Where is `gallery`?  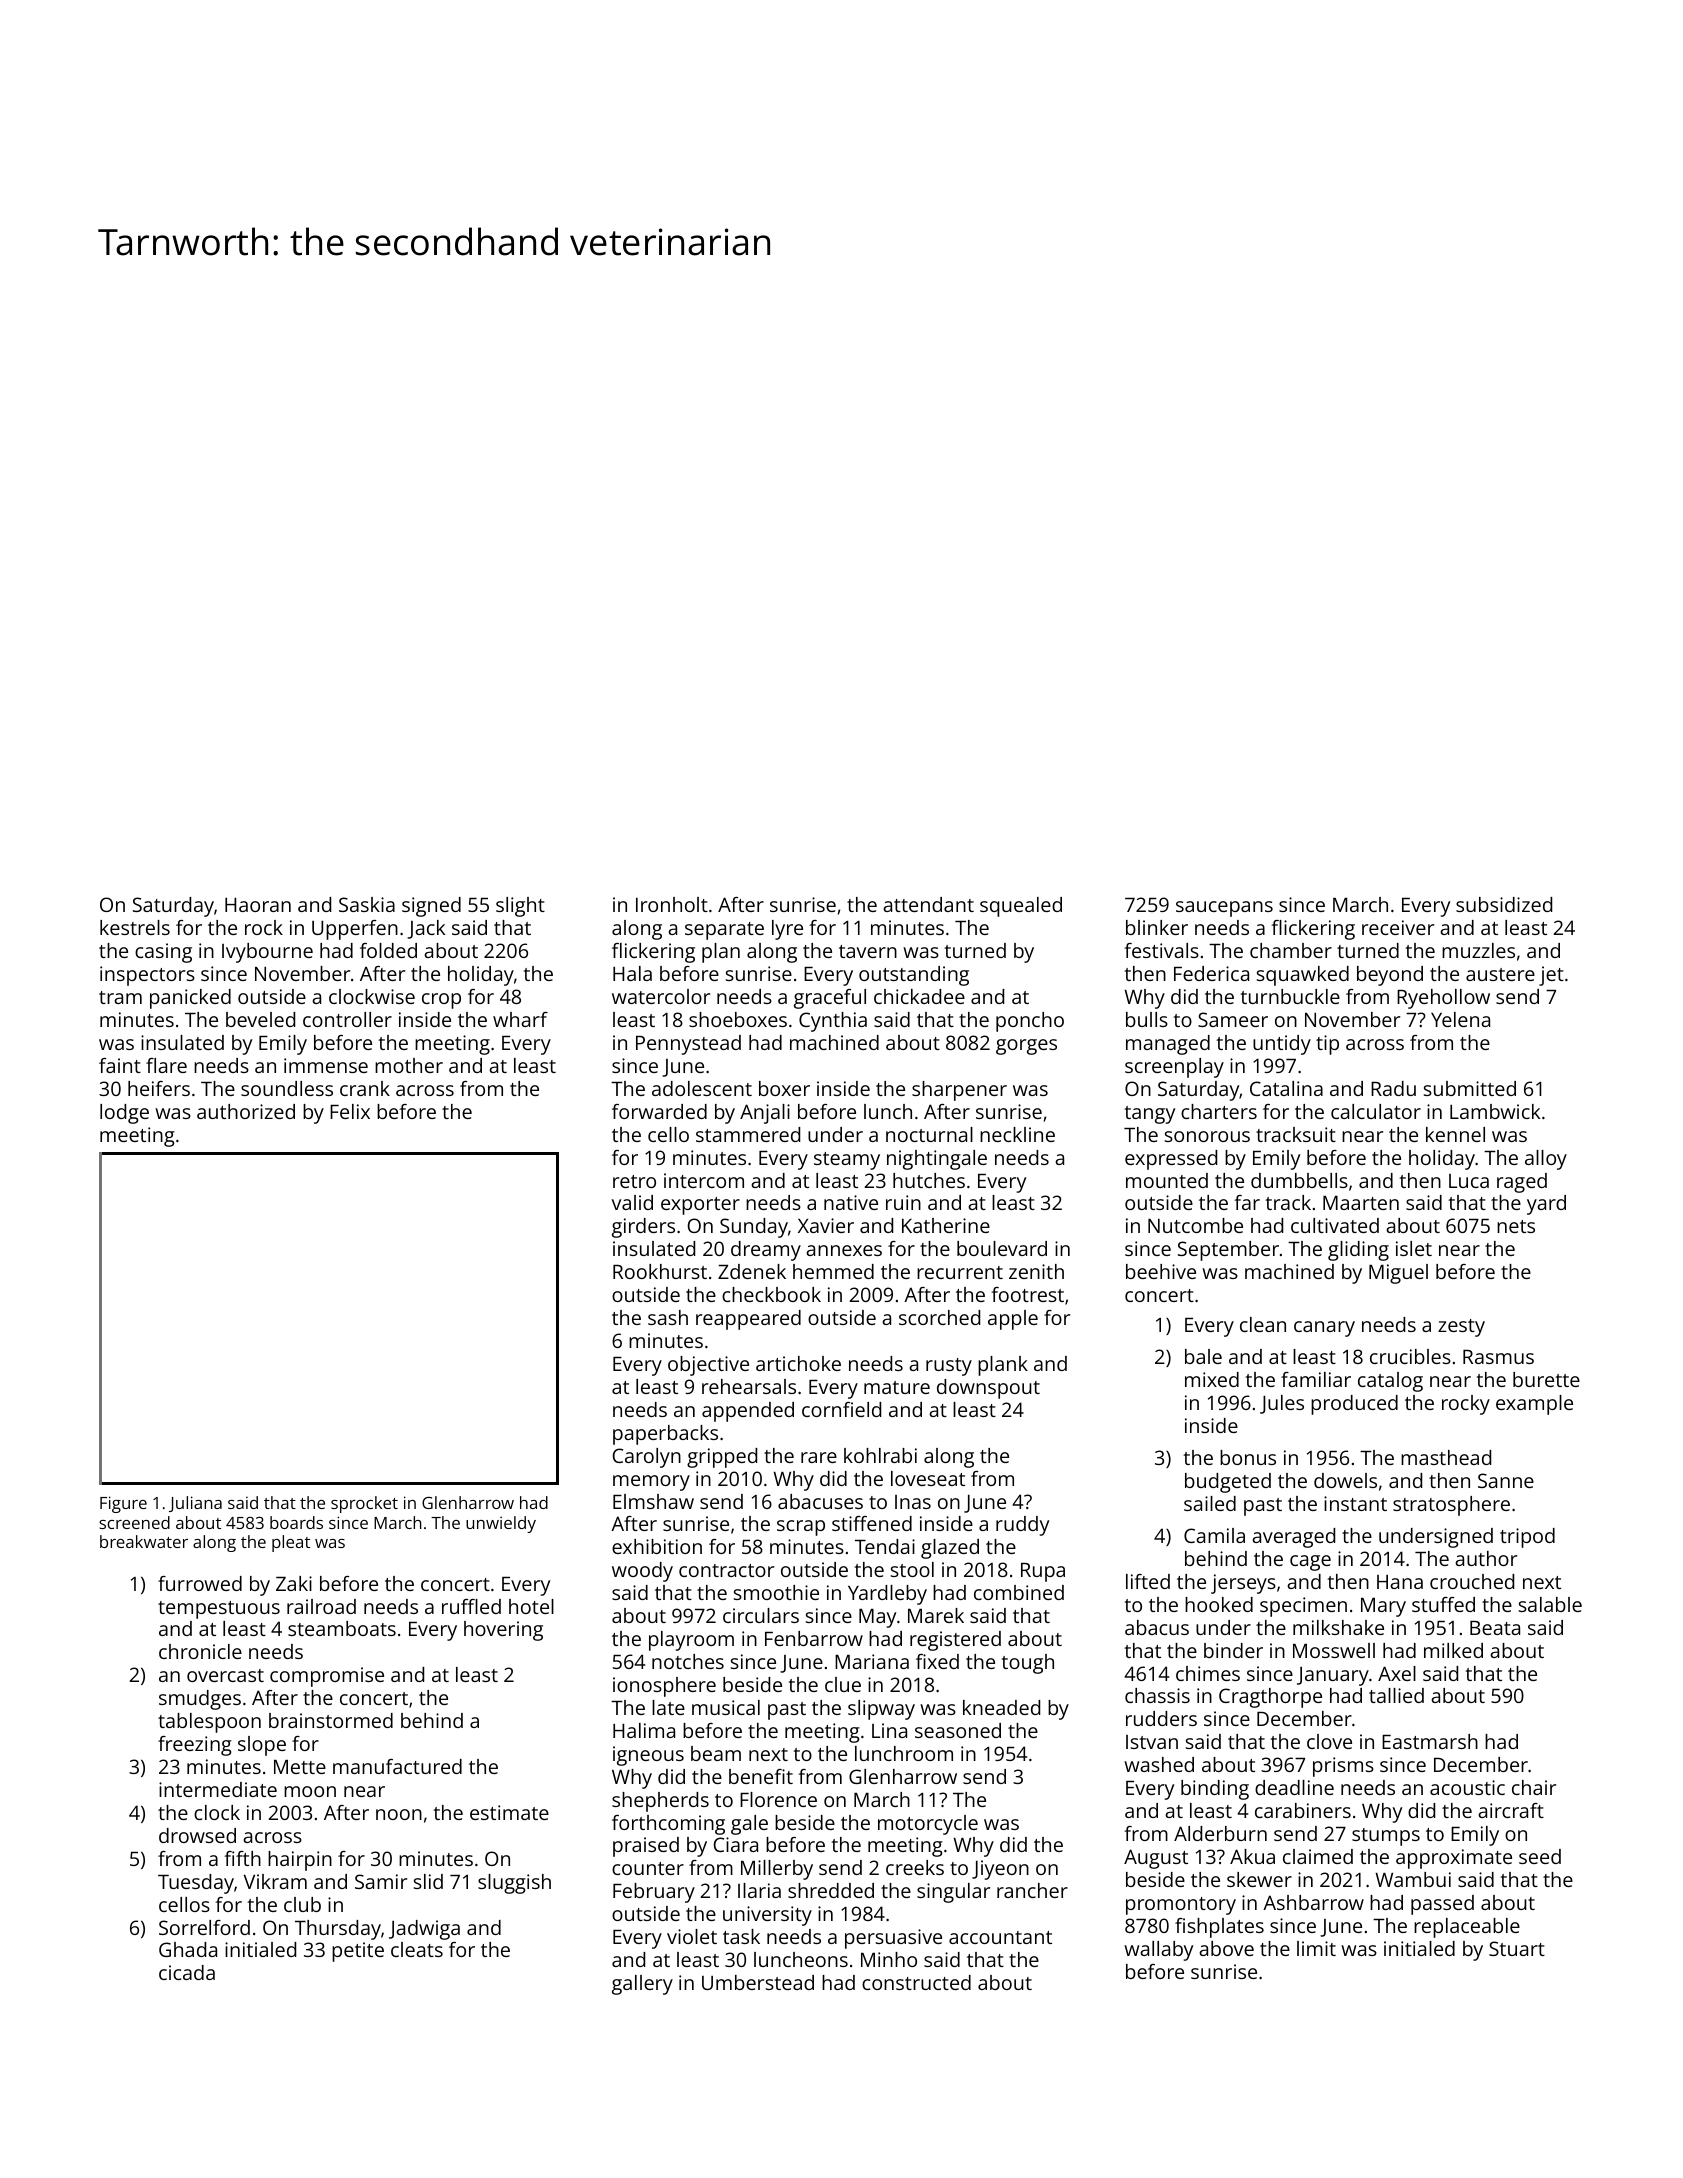
gallery is located at coordinates (642, 1985).
